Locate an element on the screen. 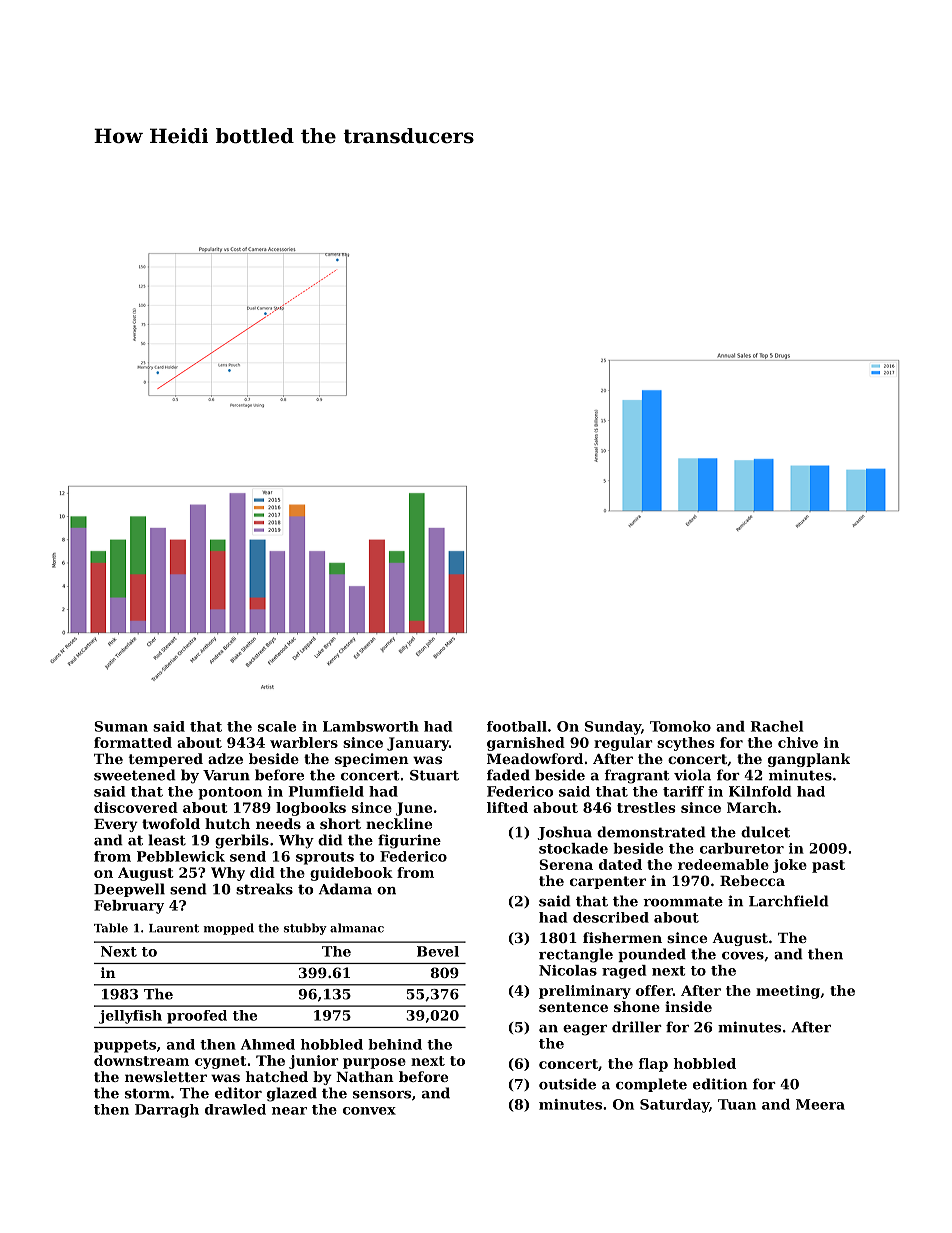 The image size is (952, 1233). sprouts is located at coordinates (325, 858).
